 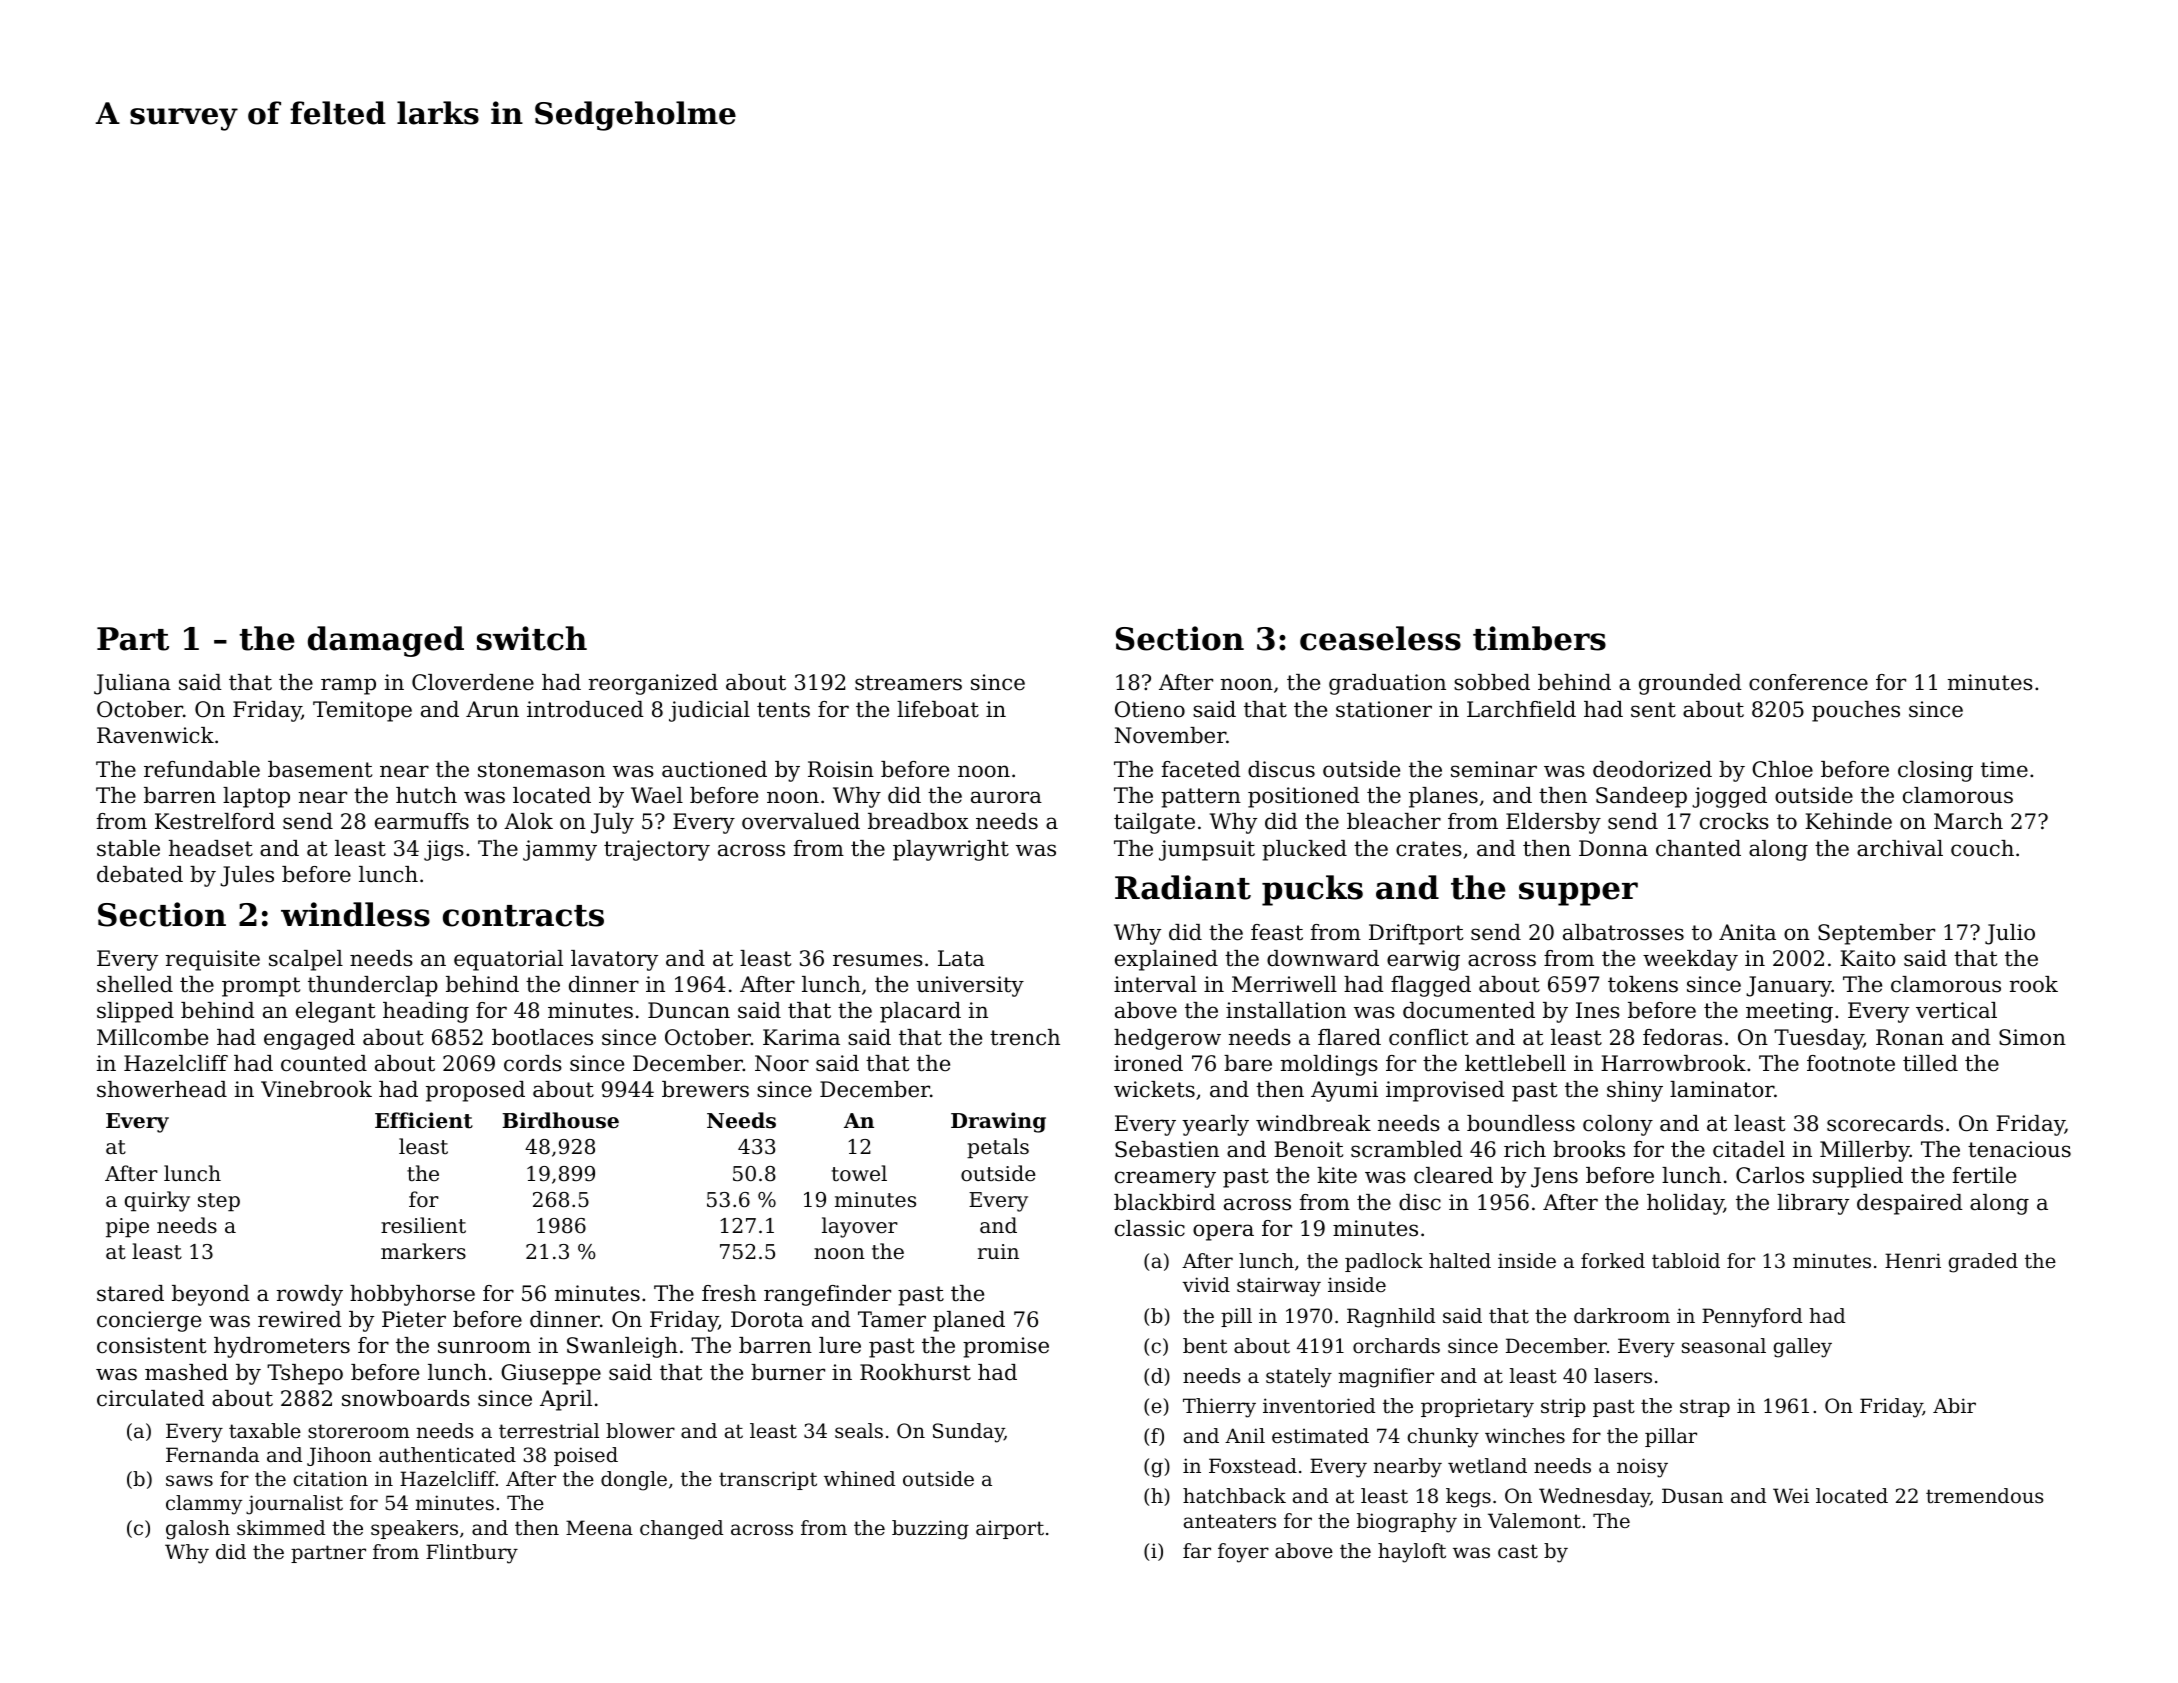 What do you see at coordinates (1170, 735) in the image?
I see `November` at bounding box center [1170, 735].
